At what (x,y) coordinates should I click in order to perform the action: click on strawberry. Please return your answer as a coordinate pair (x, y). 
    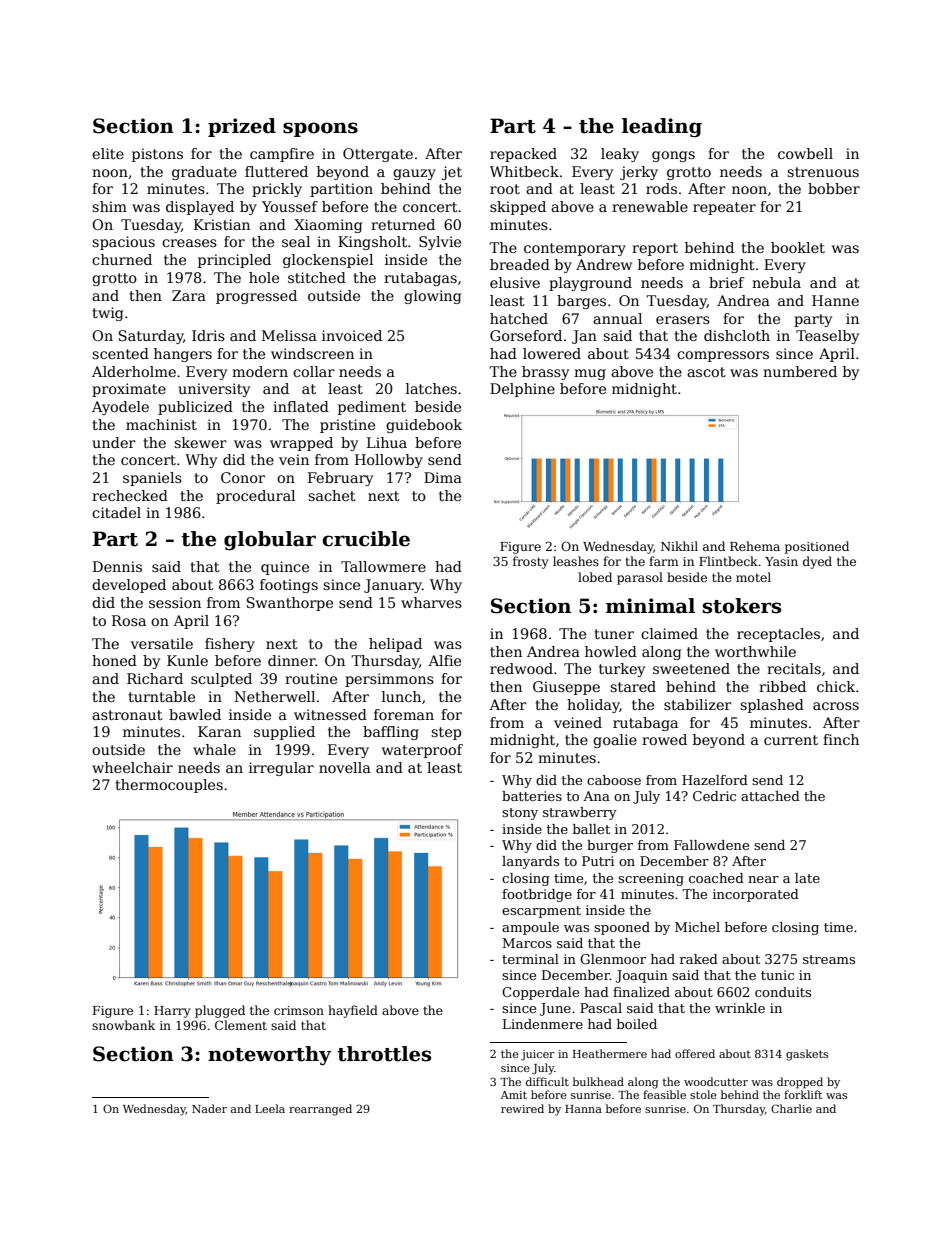
    Looking at the image, I should click on (580, 813).
